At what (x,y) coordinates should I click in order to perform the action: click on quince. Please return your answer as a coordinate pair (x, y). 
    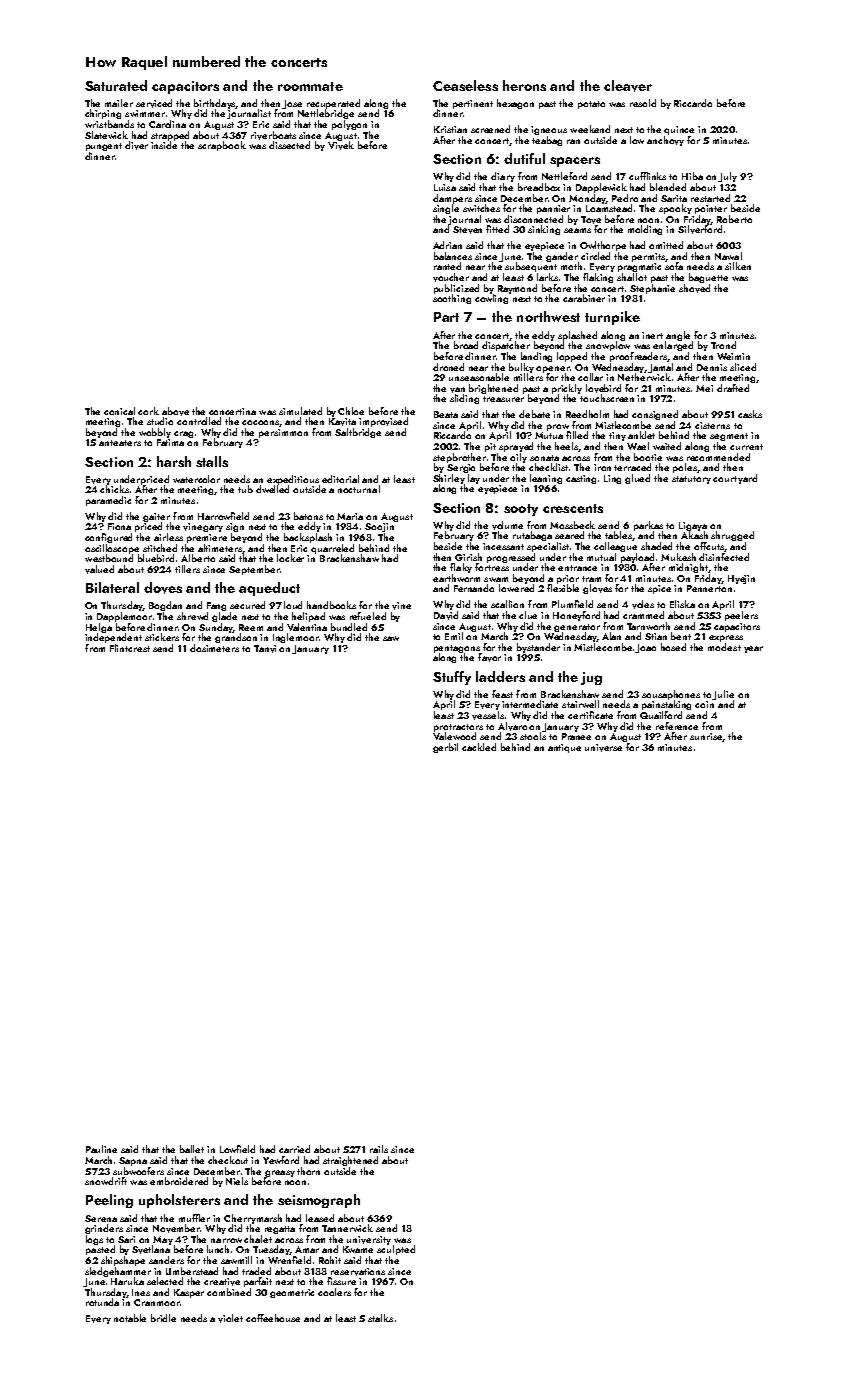
    Looking at the image, I should click on (679, 130).
